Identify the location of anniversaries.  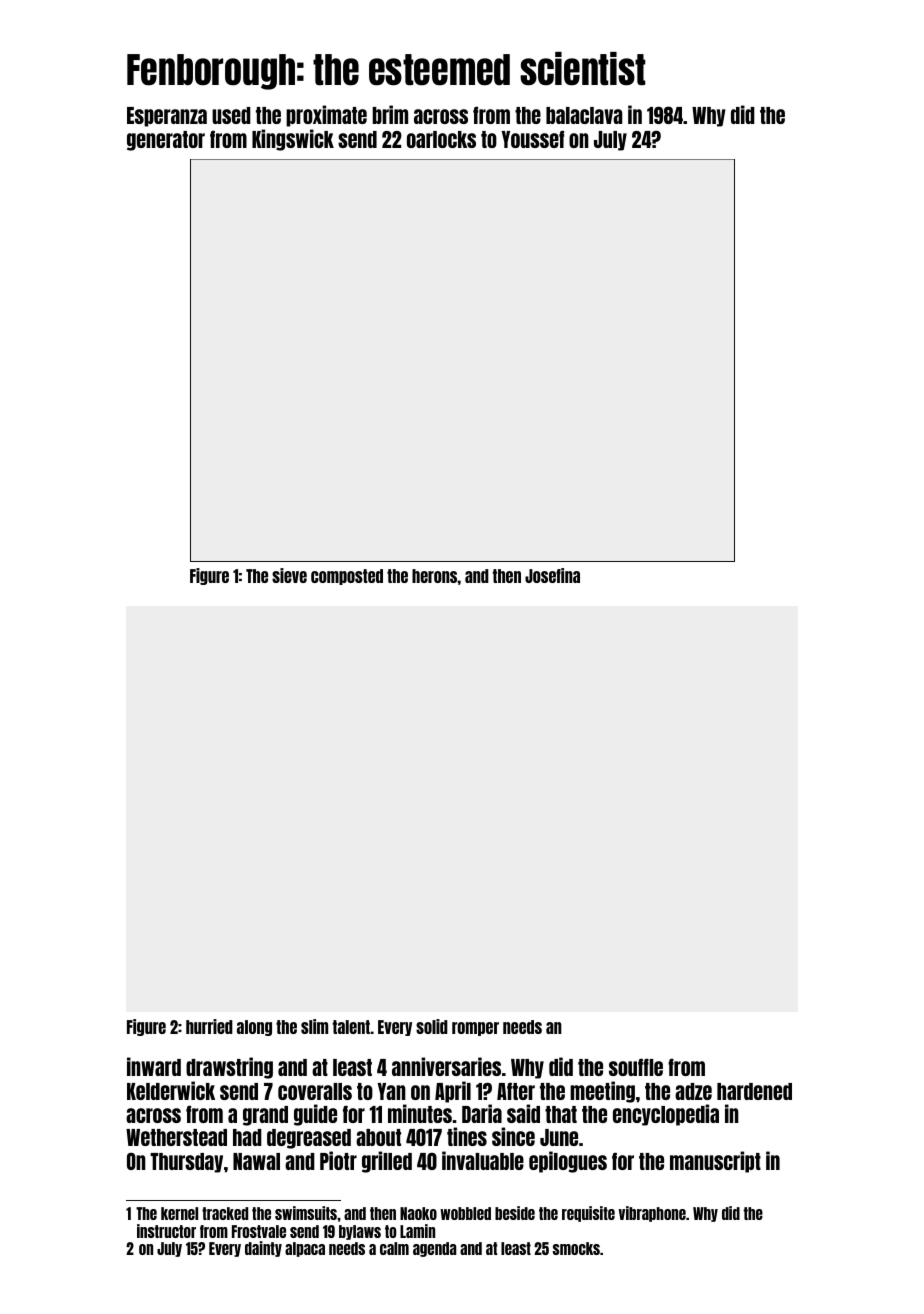
(446, 1066).
